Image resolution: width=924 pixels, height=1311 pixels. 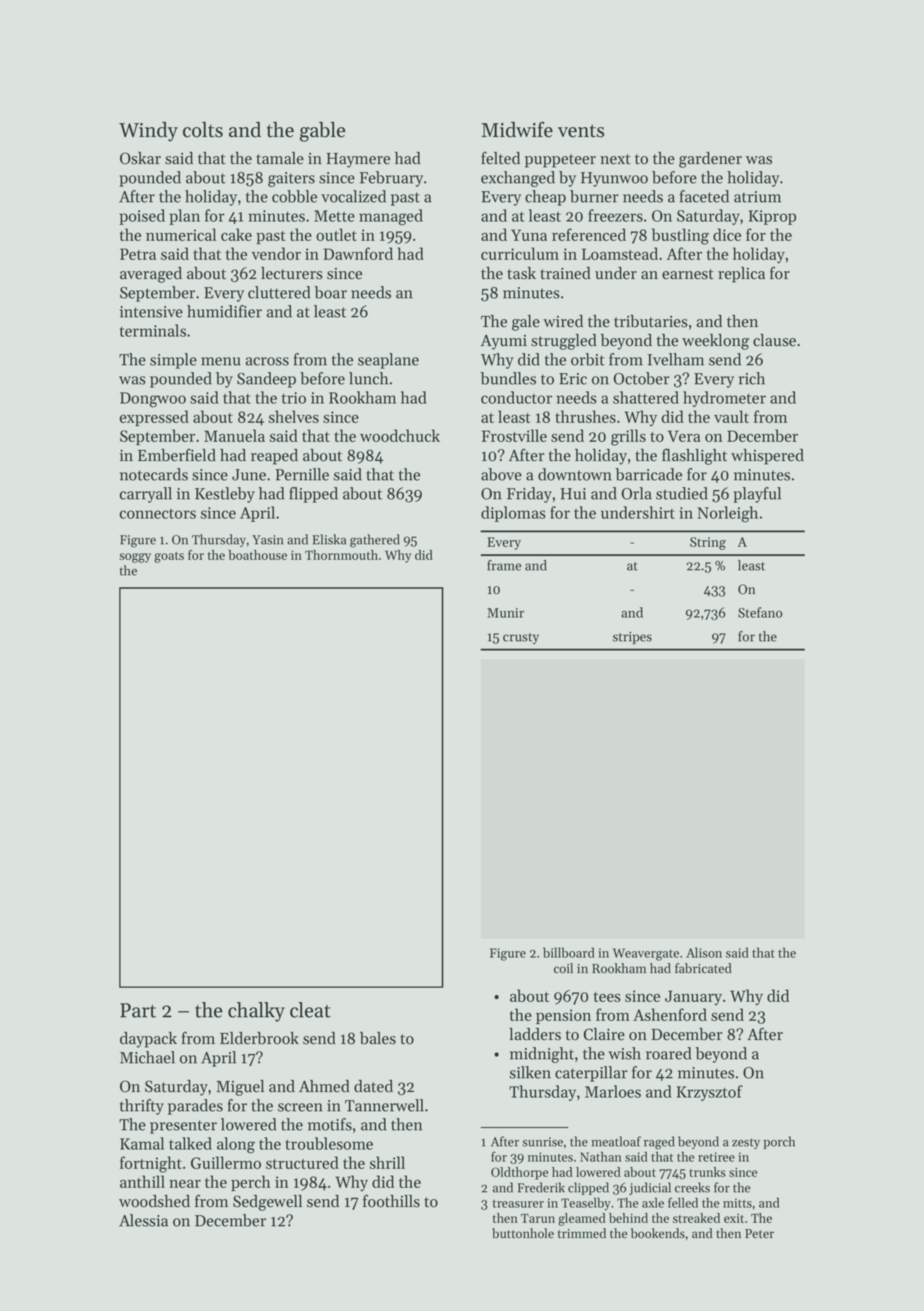 What do you see at coordinates (203, 130) in the screenshot?
I see `colts` at bounding box center [203, 130].
